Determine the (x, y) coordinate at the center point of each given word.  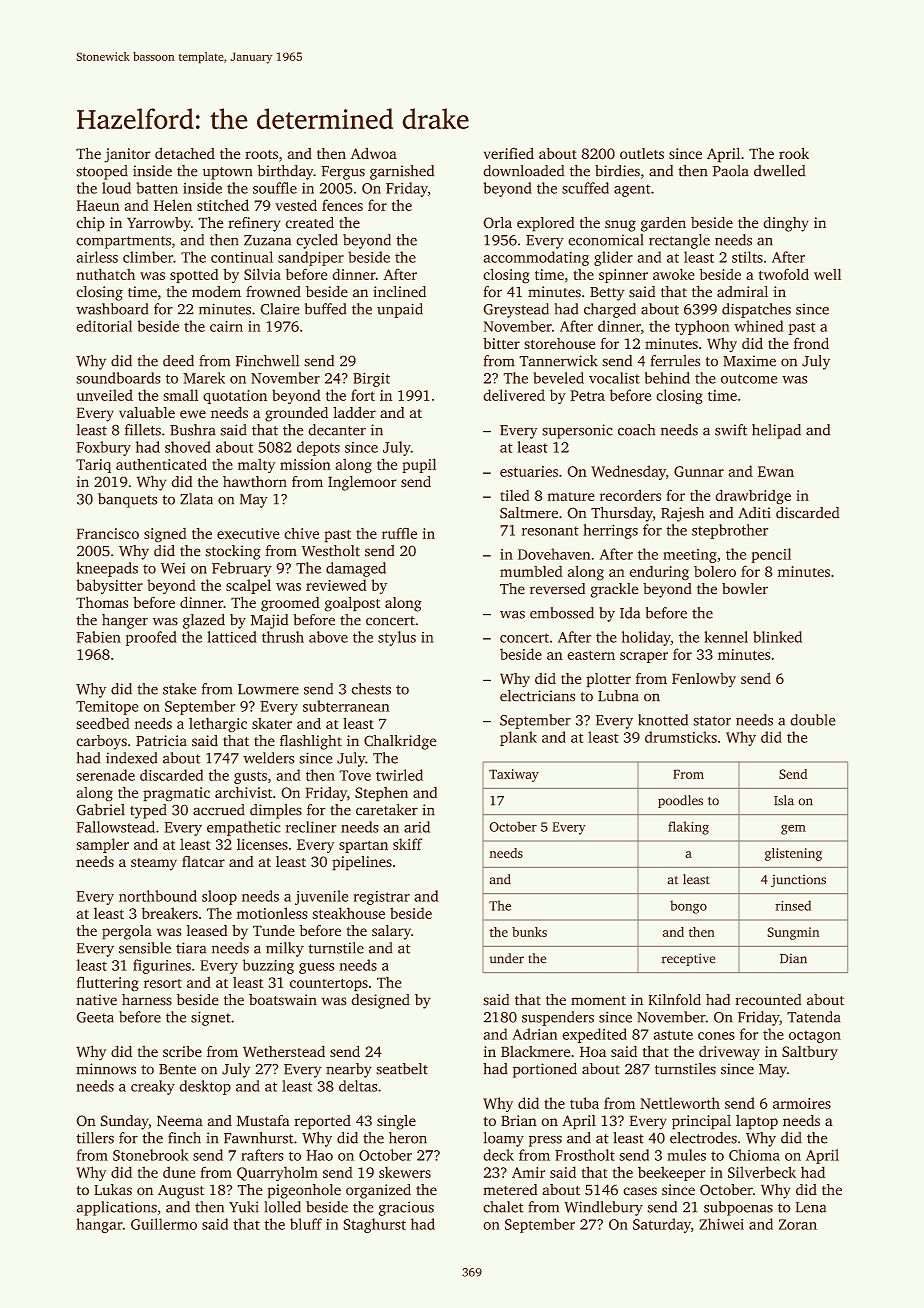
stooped (102, 172)
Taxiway (514, 775)
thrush (283, 637)
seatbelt (402, 1068)
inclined (399, 291)
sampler (103, 845)
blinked (777, 637)
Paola (731, 171)
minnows (106, 1068)
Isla (784, 800)
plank (518, 738)
